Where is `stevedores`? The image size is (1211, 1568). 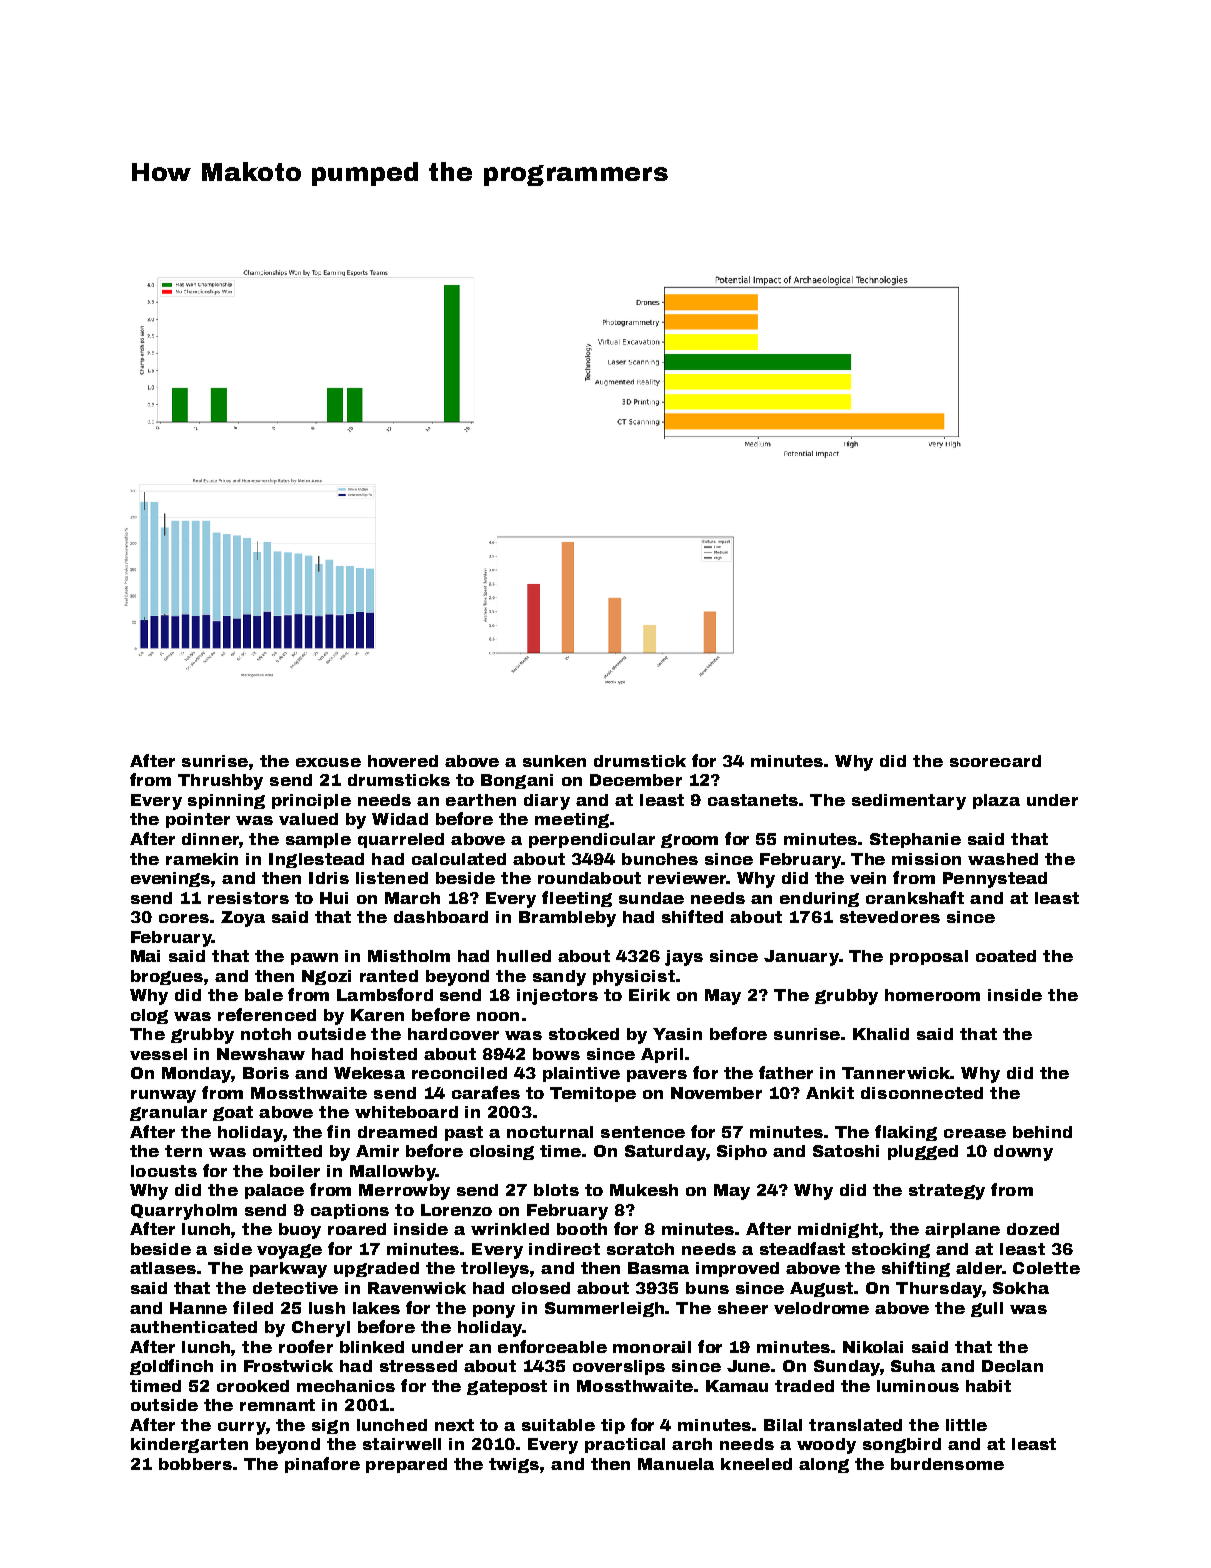
stevedores is located at coordinates (890, 917).
